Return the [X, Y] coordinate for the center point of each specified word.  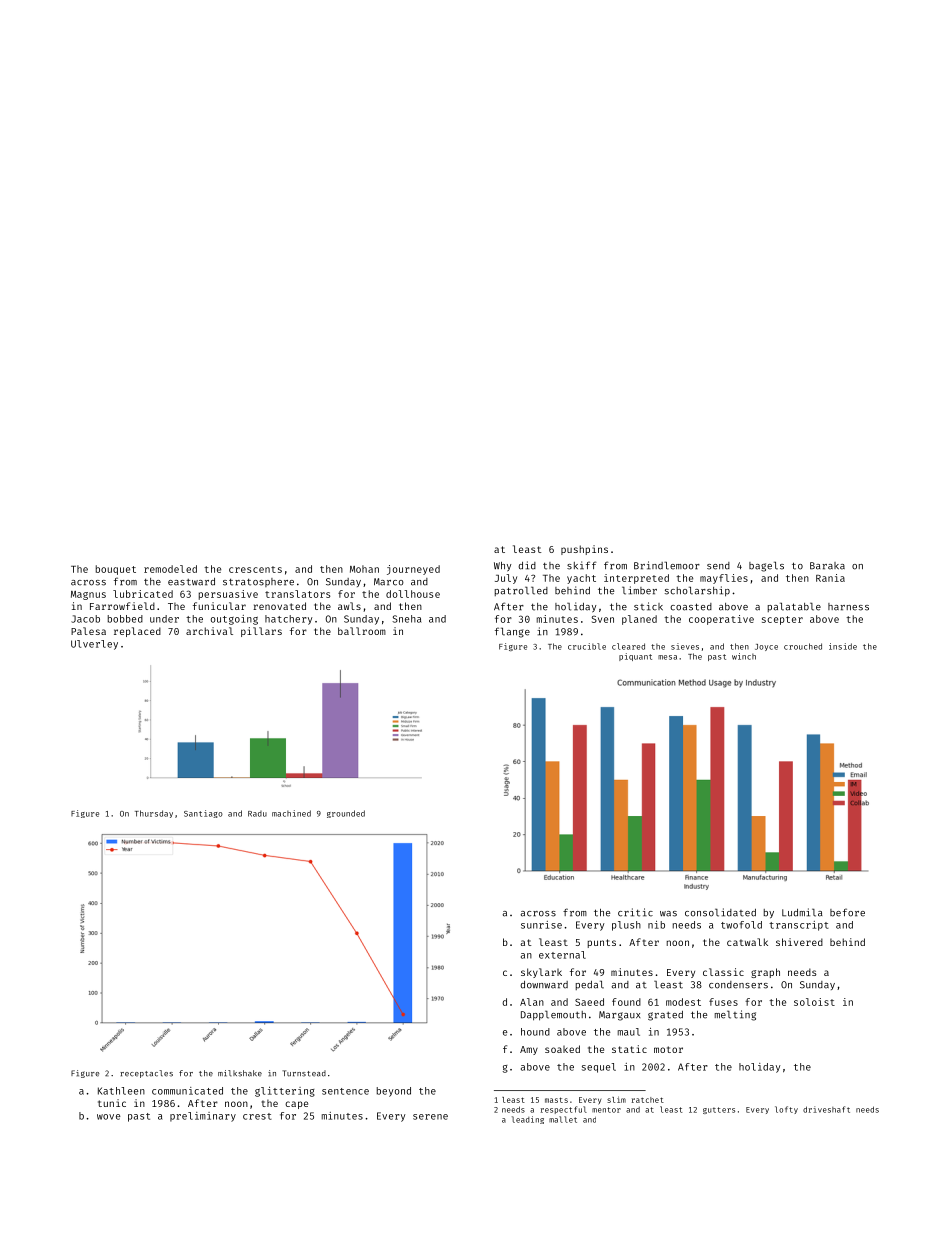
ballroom [362, 631]
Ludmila [802, 912]
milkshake [240, 1073]
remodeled [170, 569]
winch [744, 656]
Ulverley [94, 645]
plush [626, 926]
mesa [667, 657]
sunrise [541, 925]
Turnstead [304, 1073]
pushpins [584, 550]
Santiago [203, 814]
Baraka [827, 566]
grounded [346, 814]
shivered [799, 942]
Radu [257, 814]
